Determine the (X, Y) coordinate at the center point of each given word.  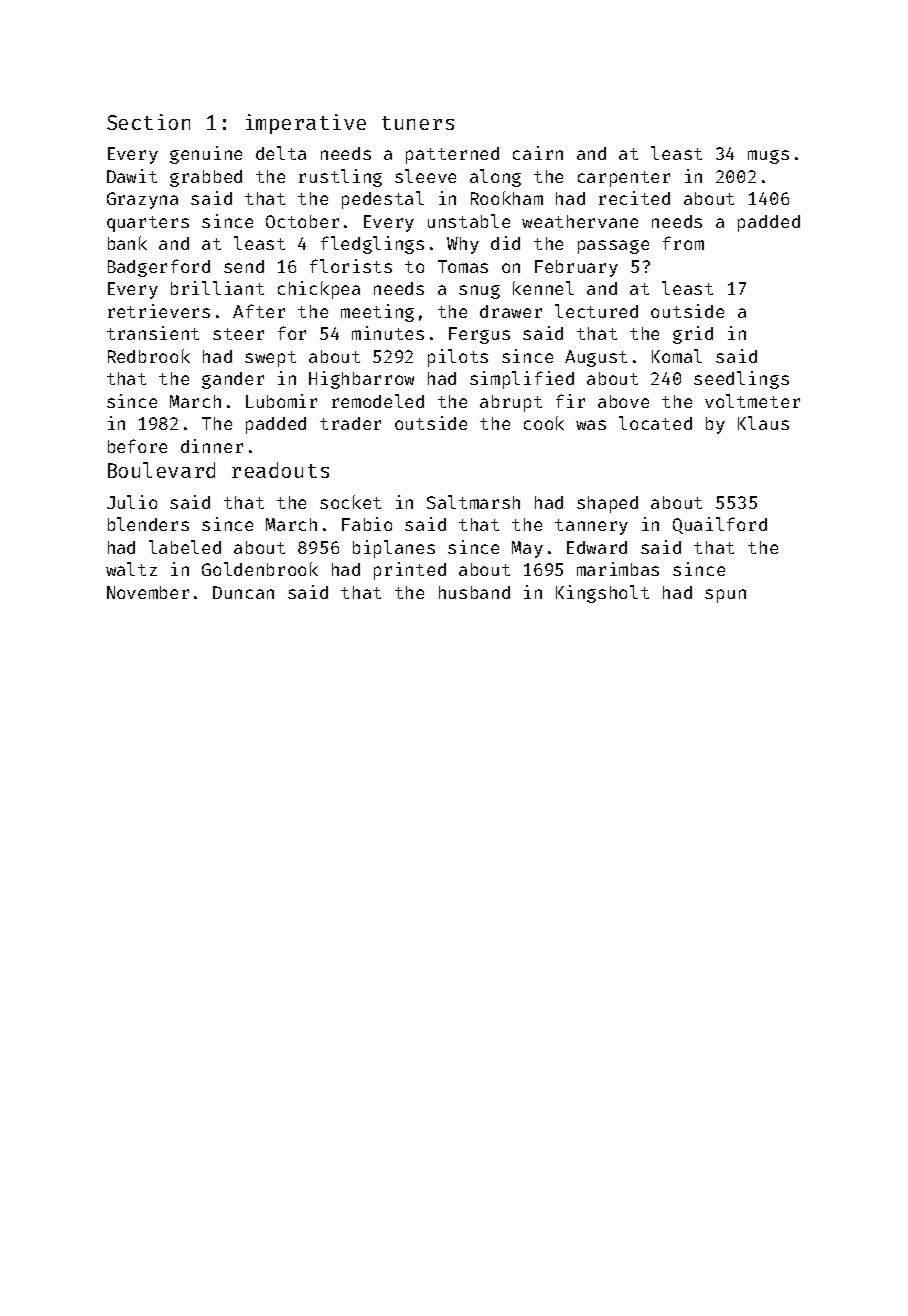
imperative (306, 124)
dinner (212, 446)
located (655, 423)
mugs (768, 157)
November (148, 592)
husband (474, 592)
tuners (418, 123)
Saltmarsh (473, 502)
